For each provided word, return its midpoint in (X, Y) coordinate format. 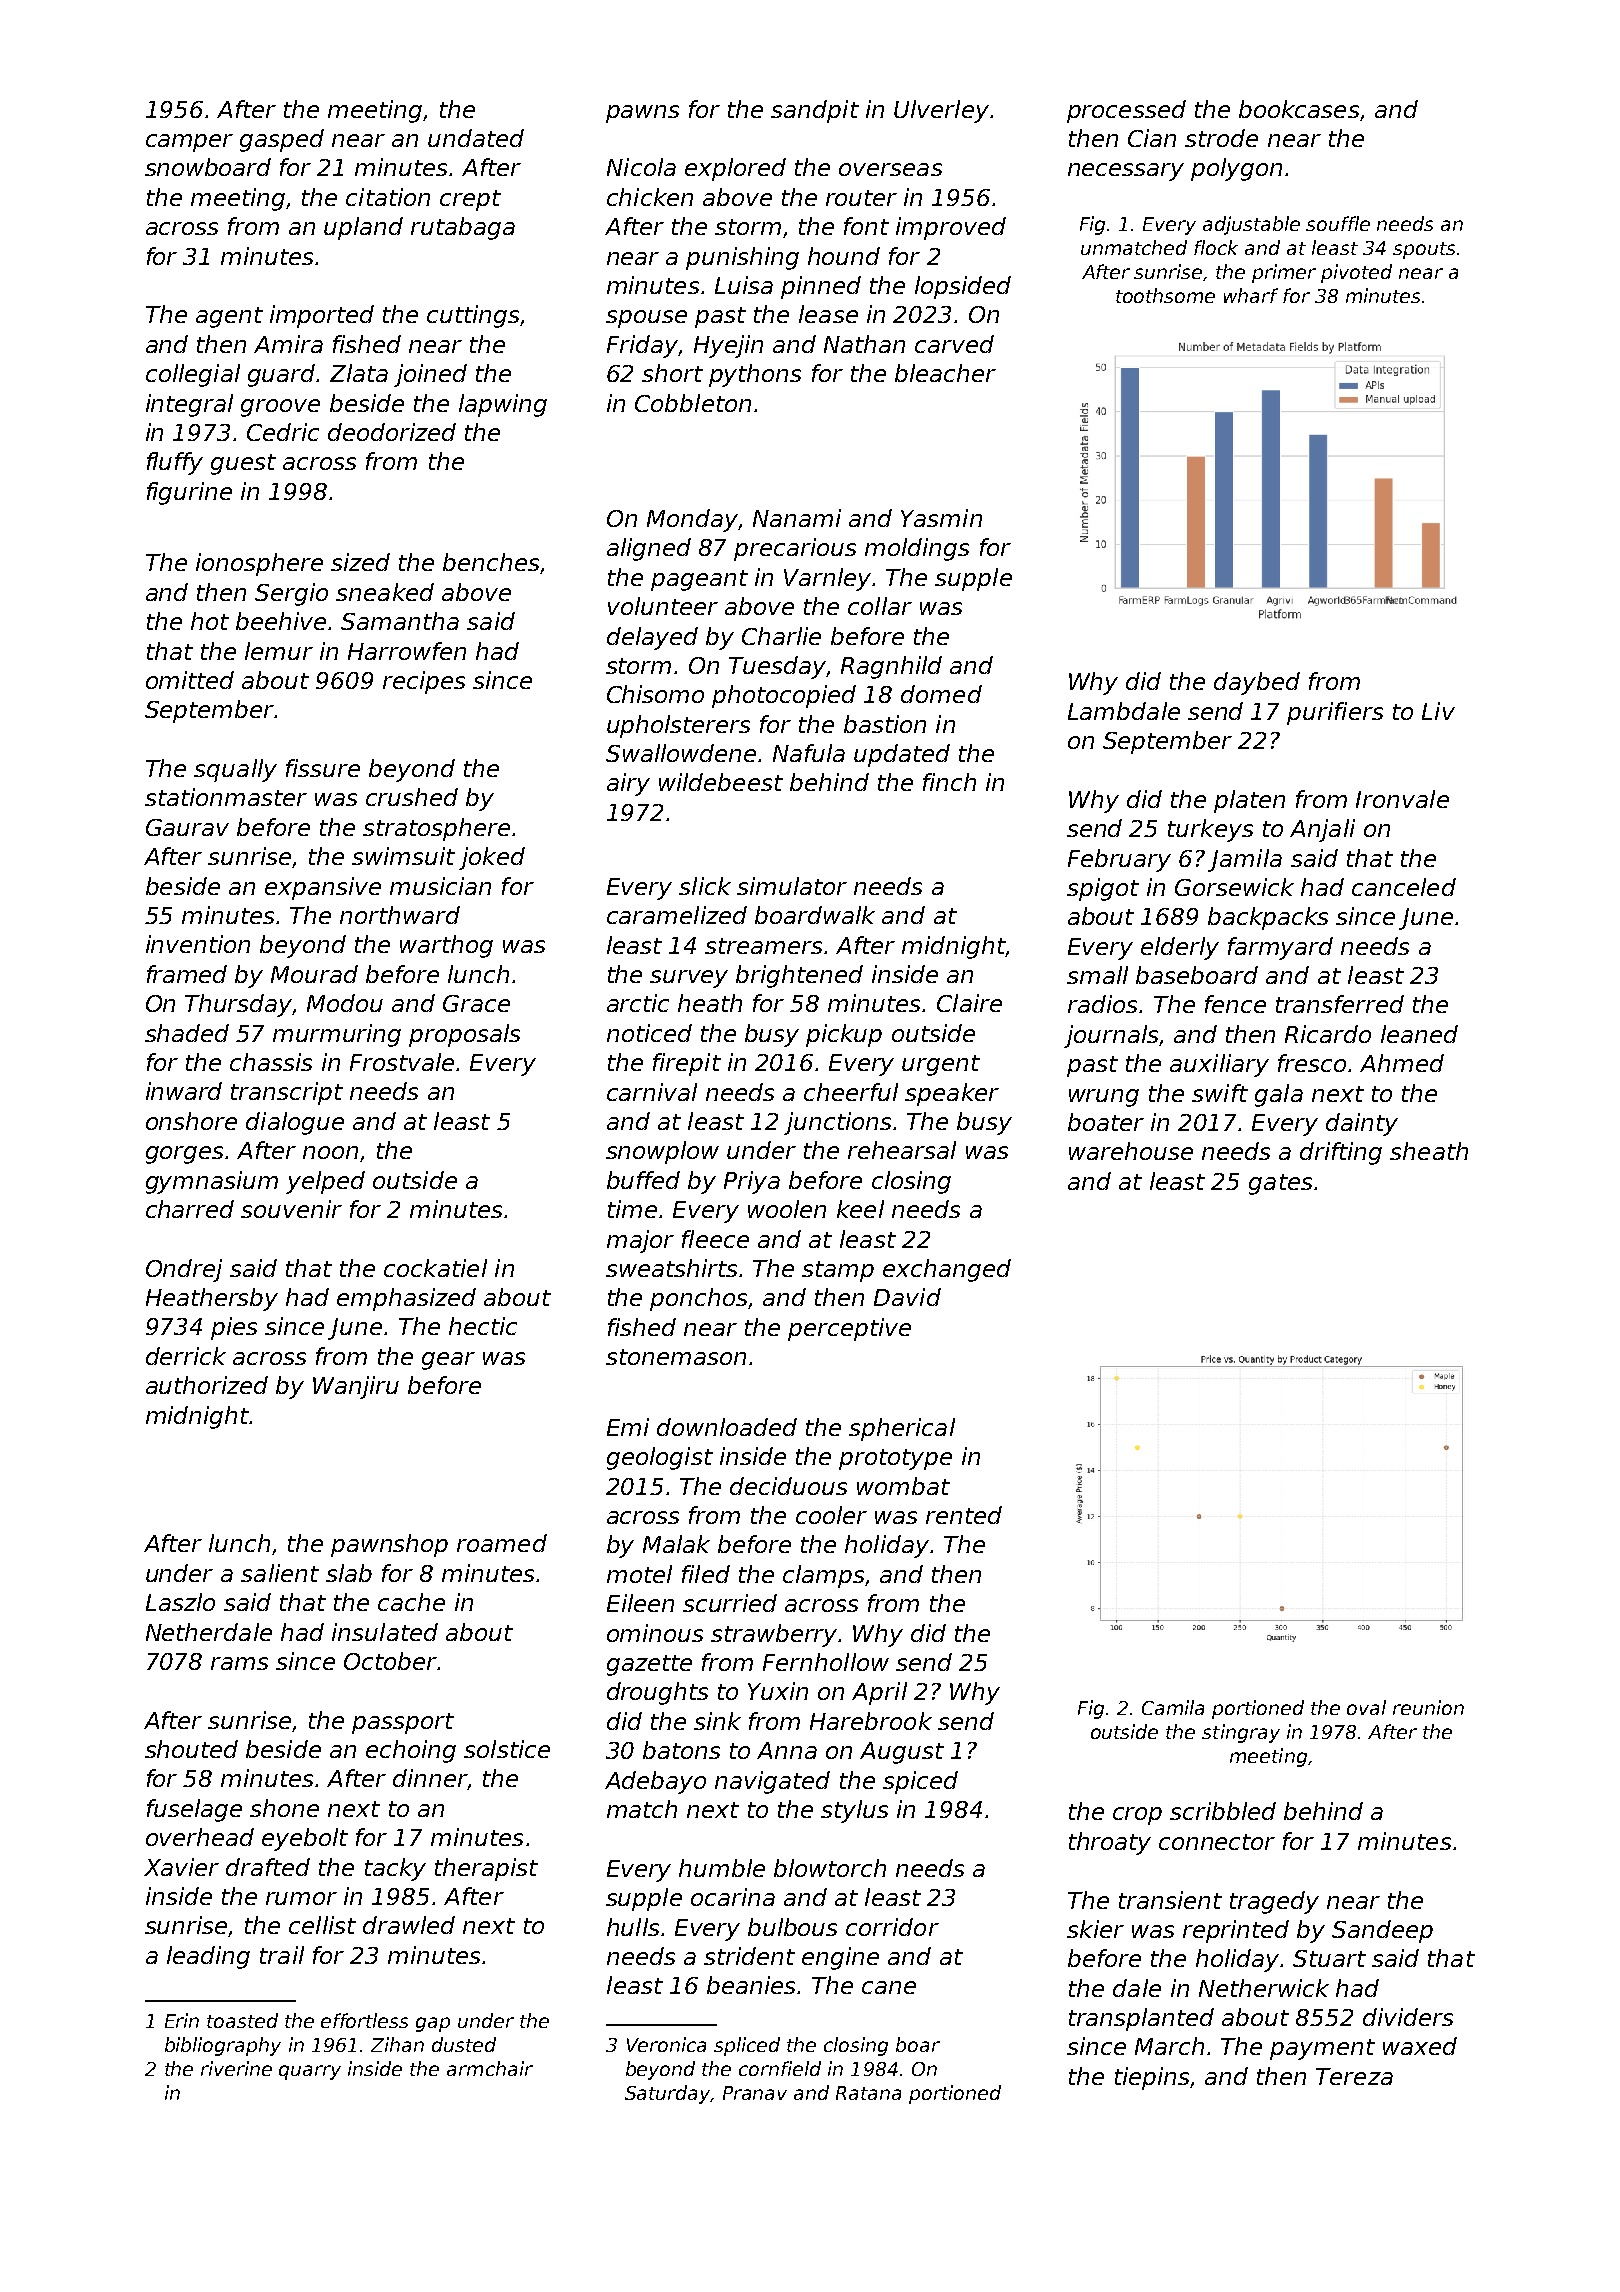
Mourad (314, 974)
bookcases (1299, 109)
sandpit (815, 111)
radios (1102, 1004)
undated (476, 138)
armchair (490, 2068)
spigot (1103, 889)
